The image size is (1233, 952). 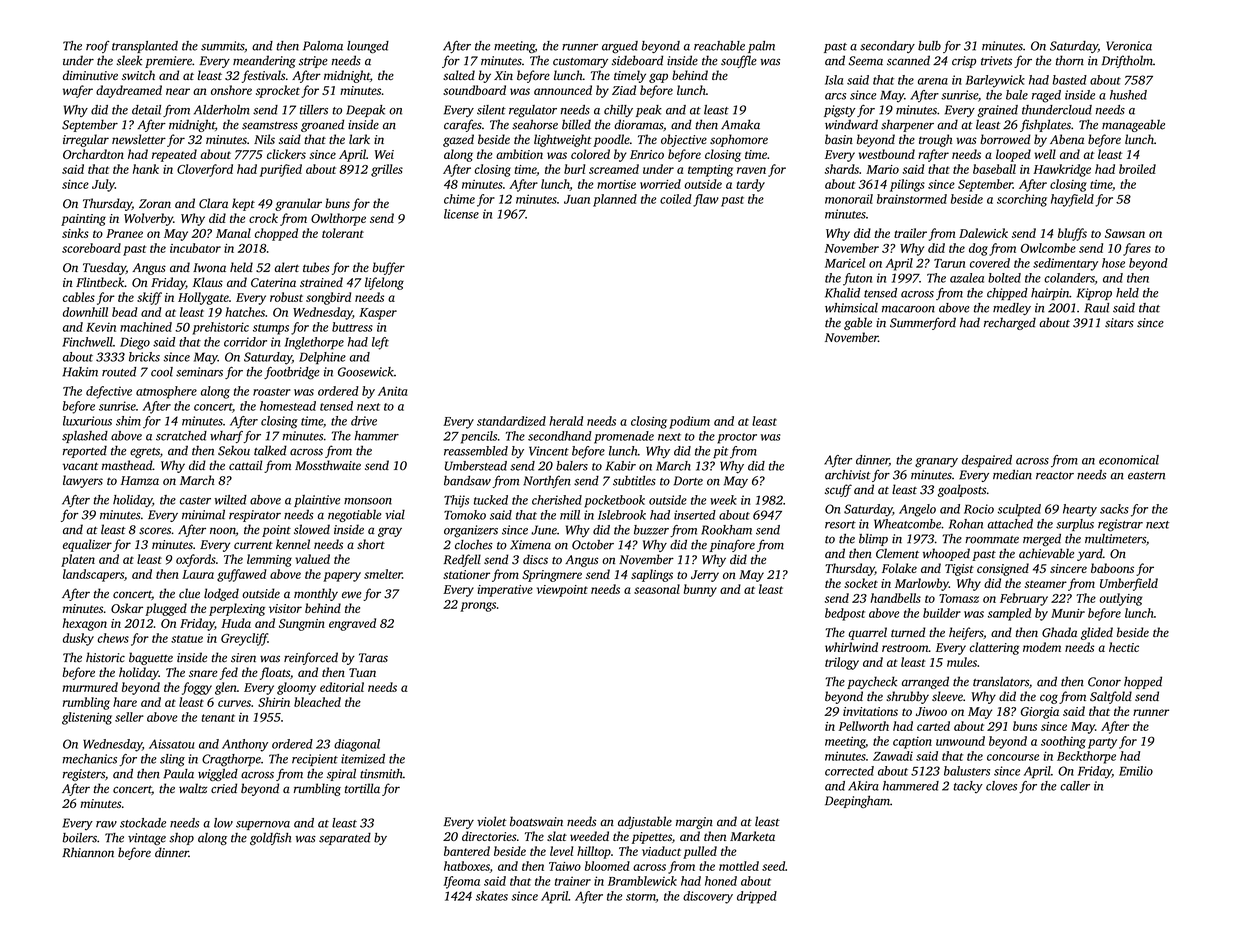 What do you see at coordinates (471, 531) in the image?
I see `organizers` at bounding box center [471, 531].
